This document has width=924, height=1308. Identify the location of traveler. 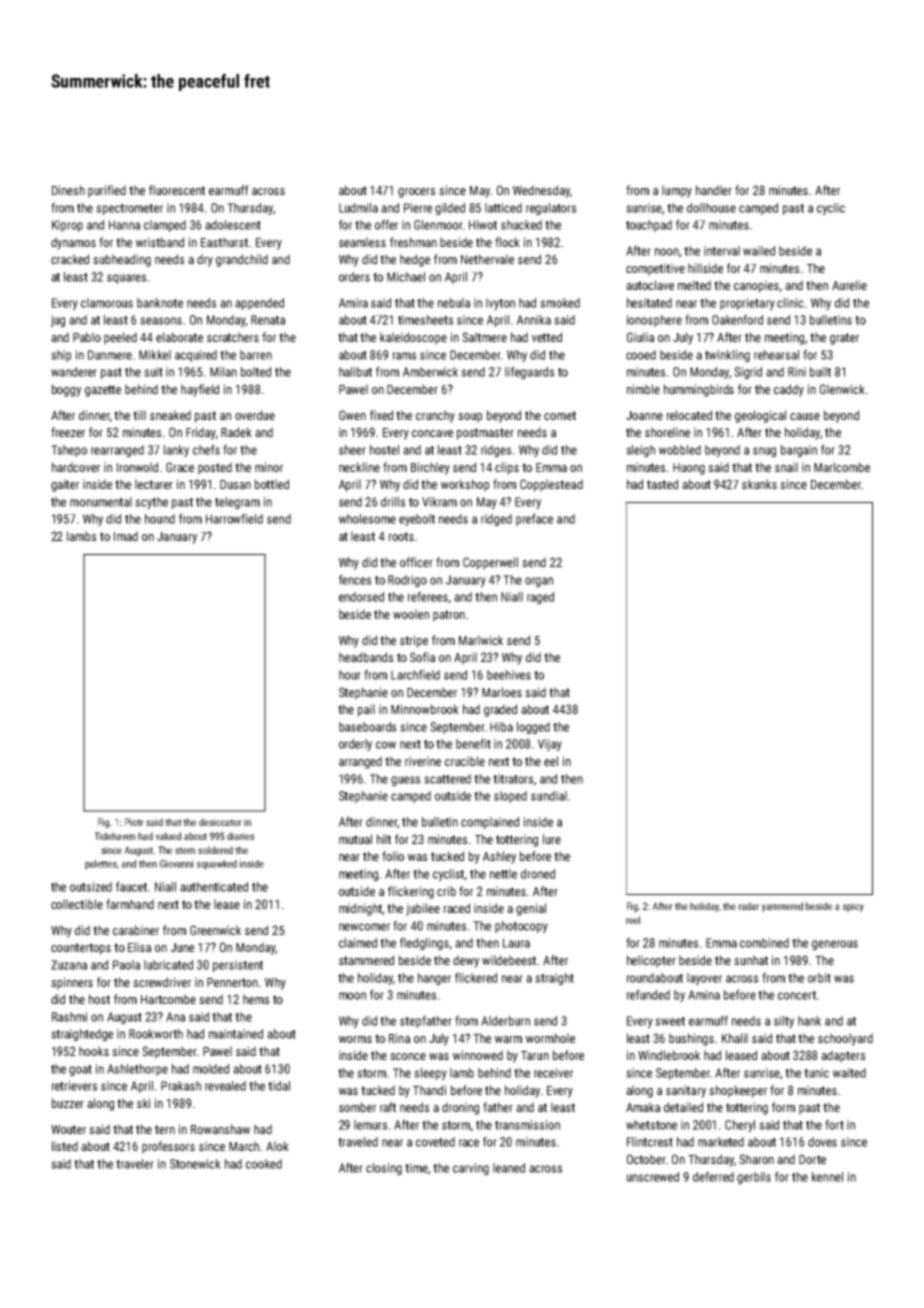
(135, 1164).
